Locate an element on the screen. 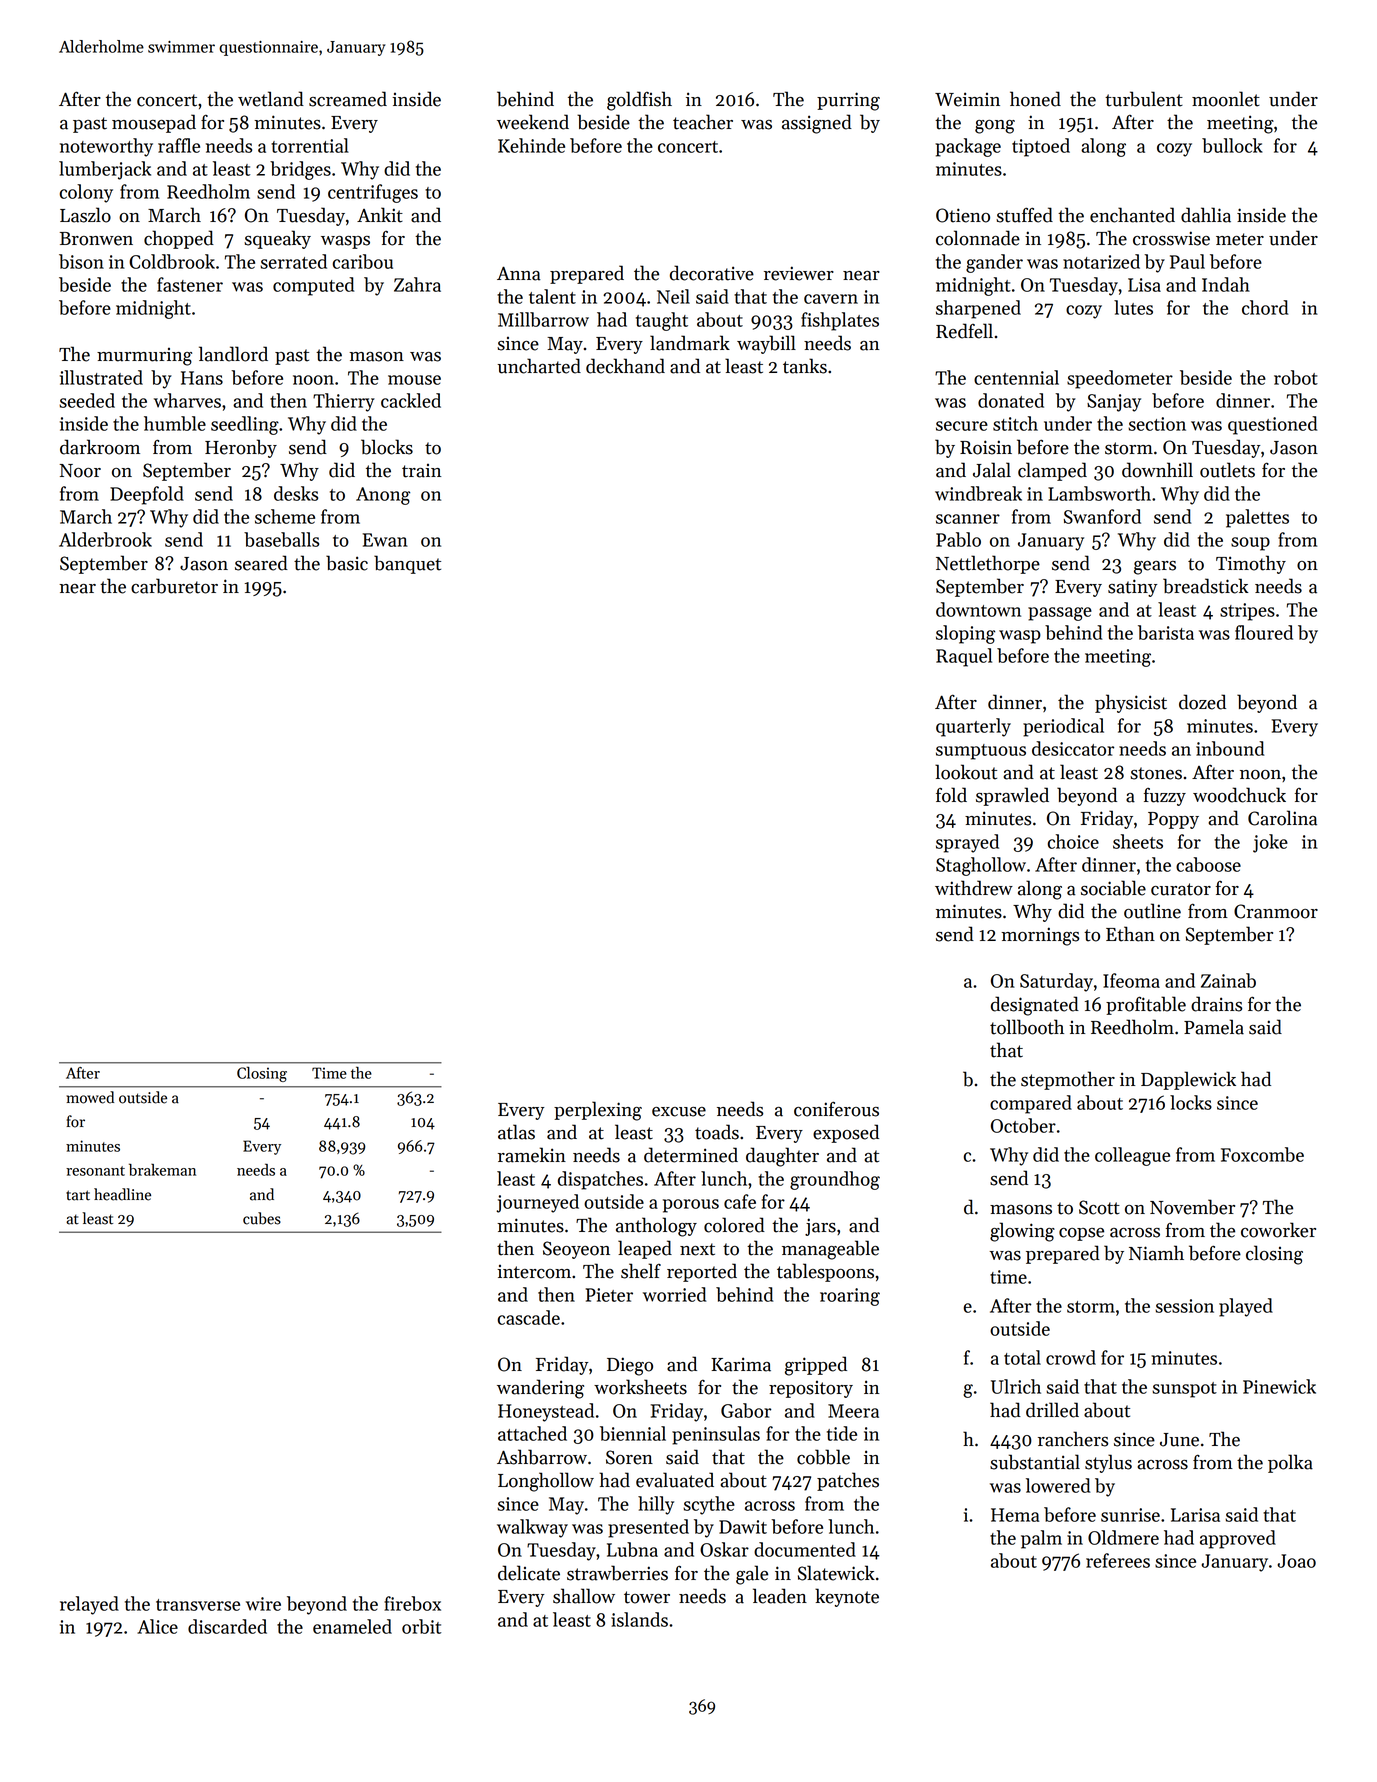 Image resolution: width=1377 pixels, height=1782 pixels. Alice is located at coordinates (157, 1626).
